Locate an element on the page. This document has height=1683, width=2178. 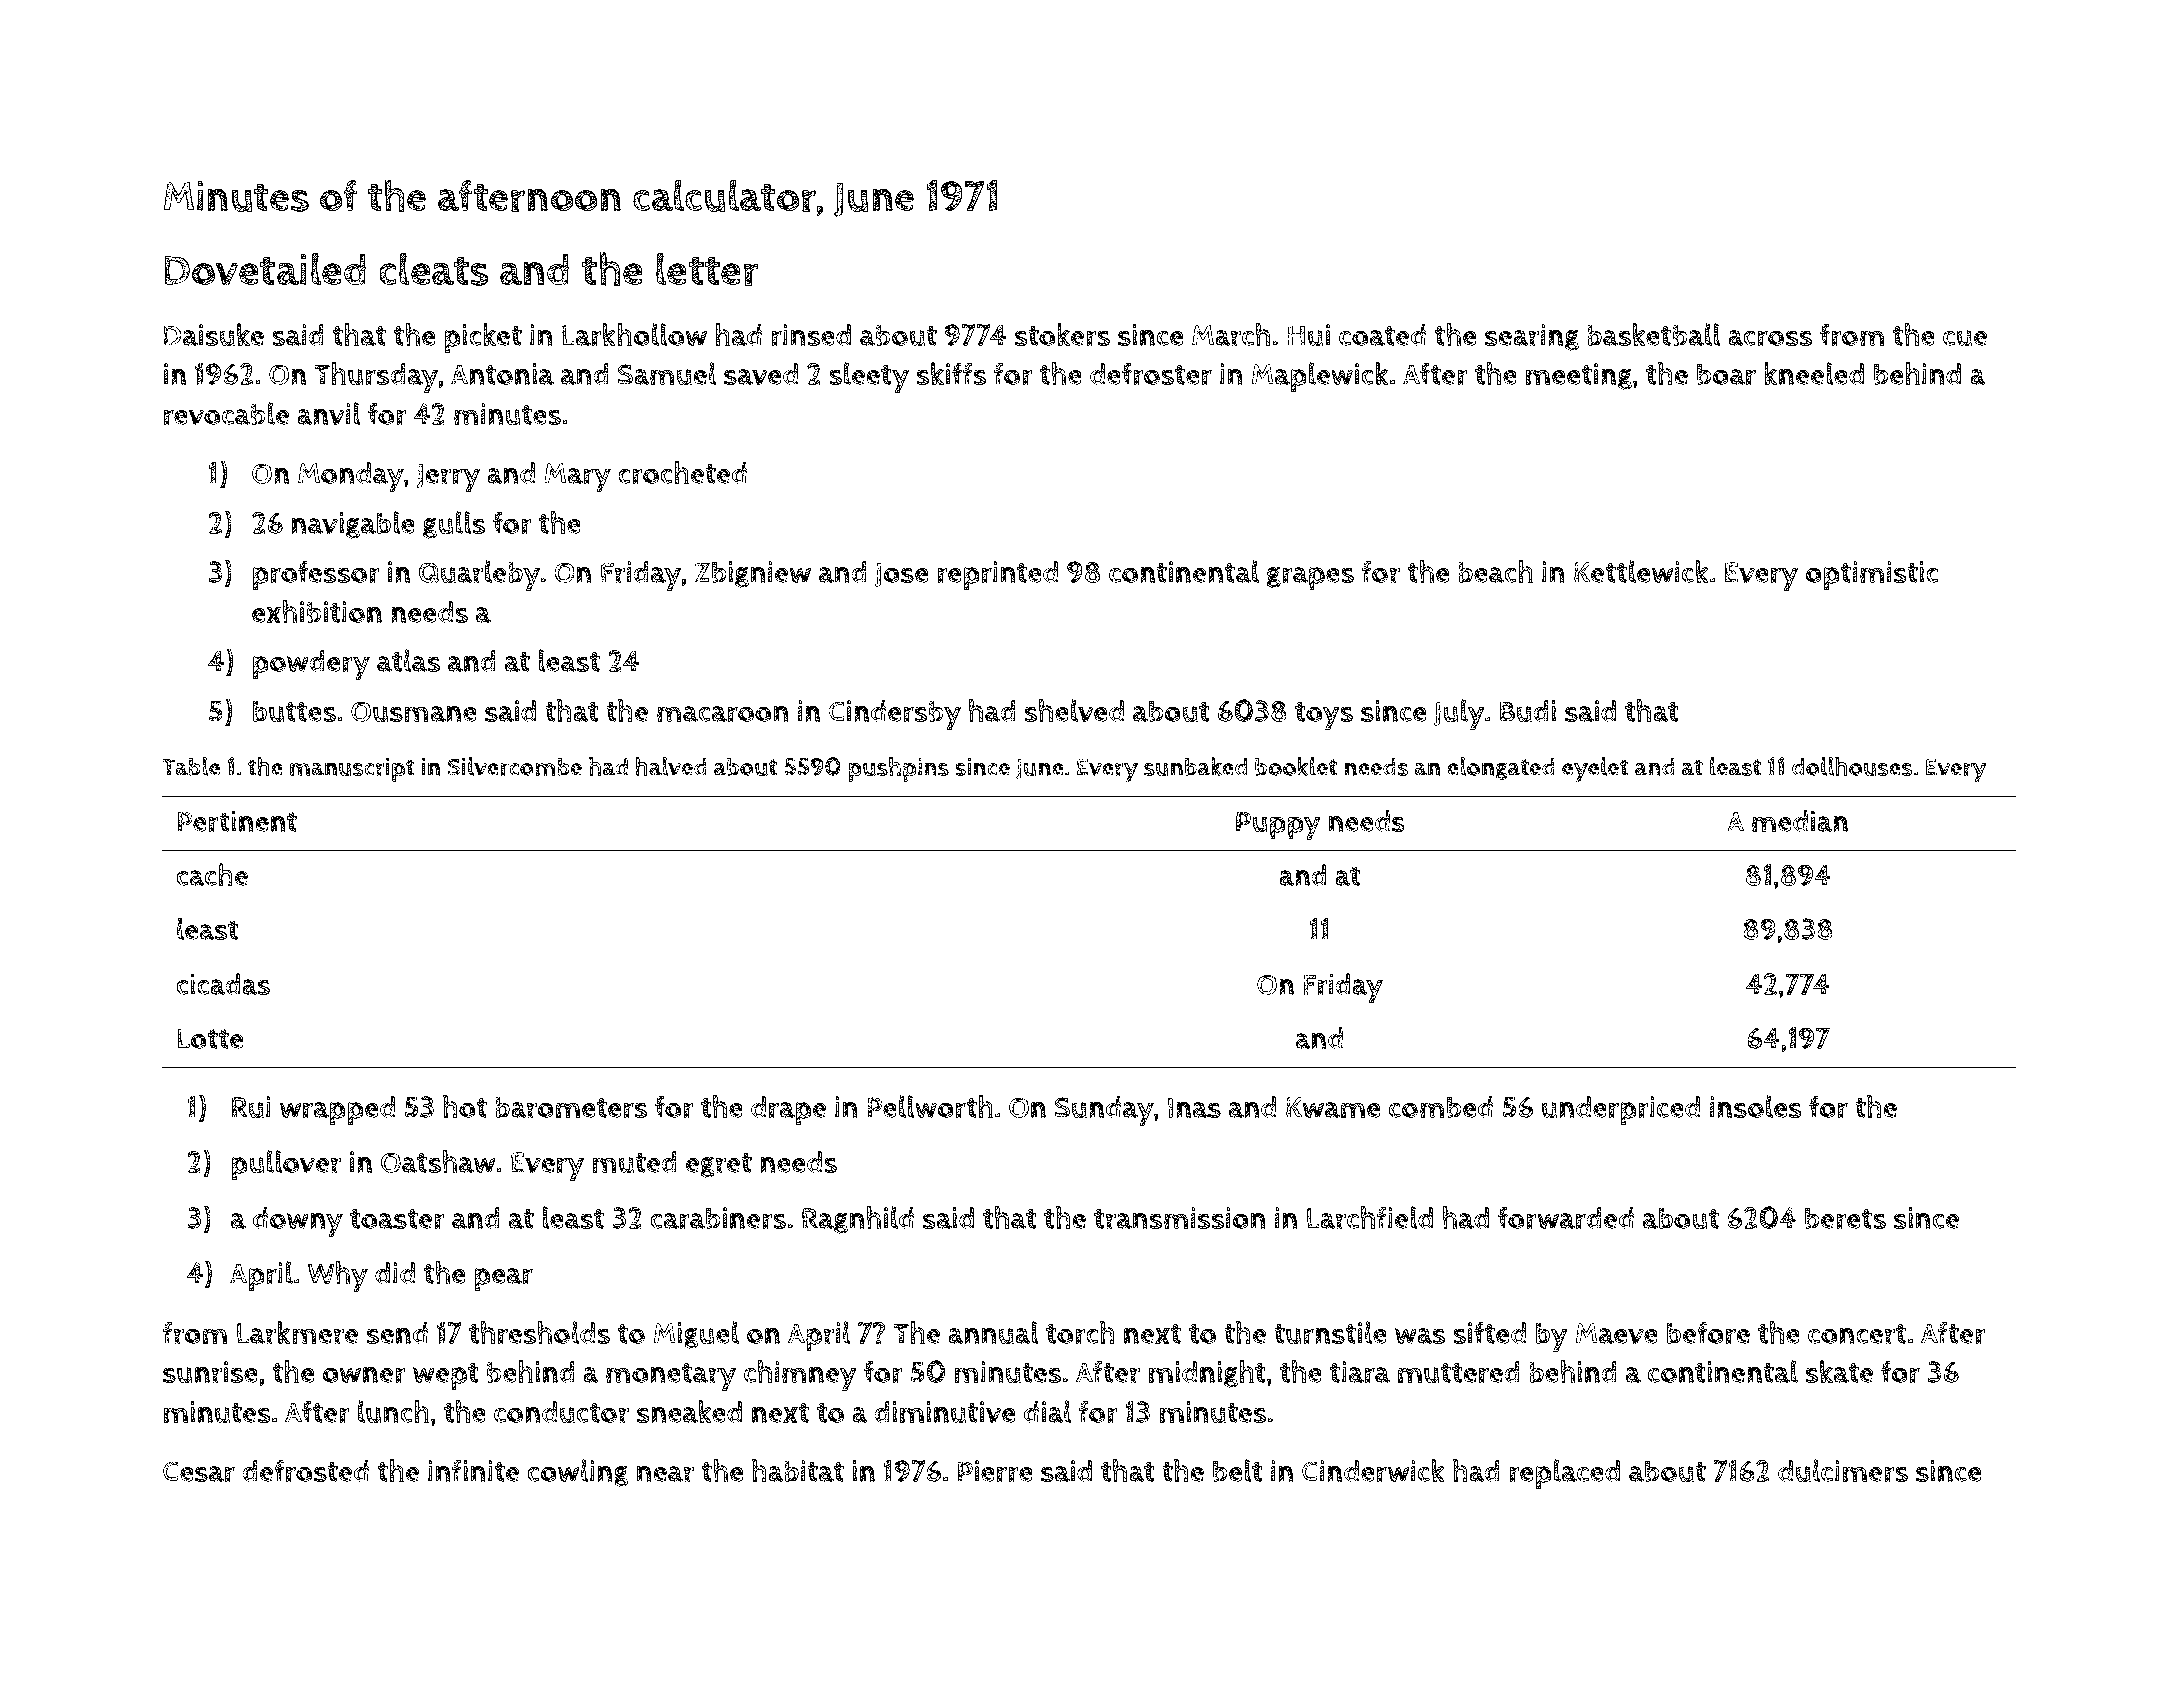
cowling is located at coordinates (578, 1473).
